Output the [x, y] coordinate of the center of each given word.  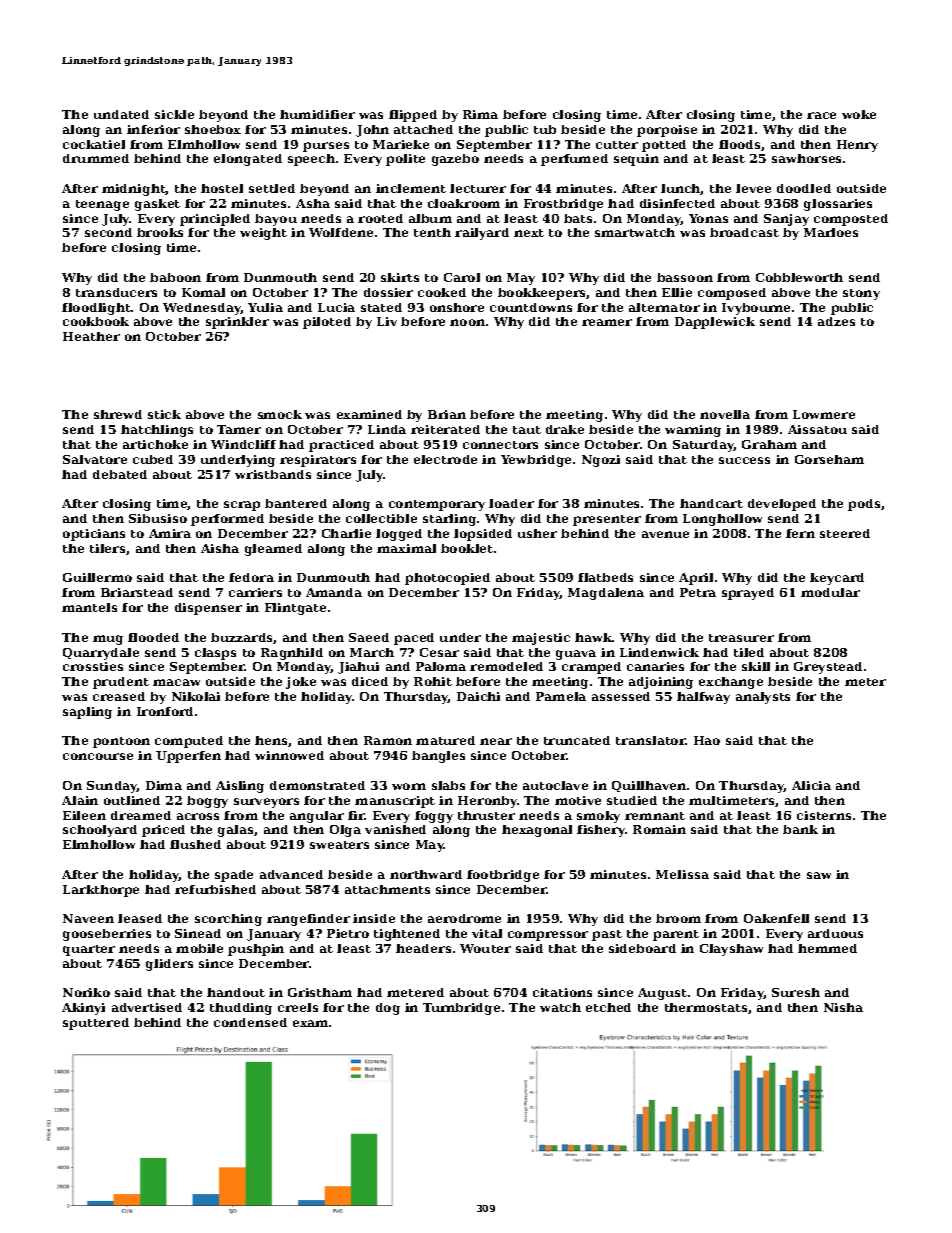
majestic [541, 639]
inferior [153, 129]
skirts [400, 277]
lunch [681, 189]
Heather [91, 336]
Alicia [811, 785]
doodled [804, 188]
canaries [655, 666]
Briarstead [137, 592]
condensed [250, 1022]
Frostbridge [563, 205]
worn [409, 786]
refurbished [215, 889]
